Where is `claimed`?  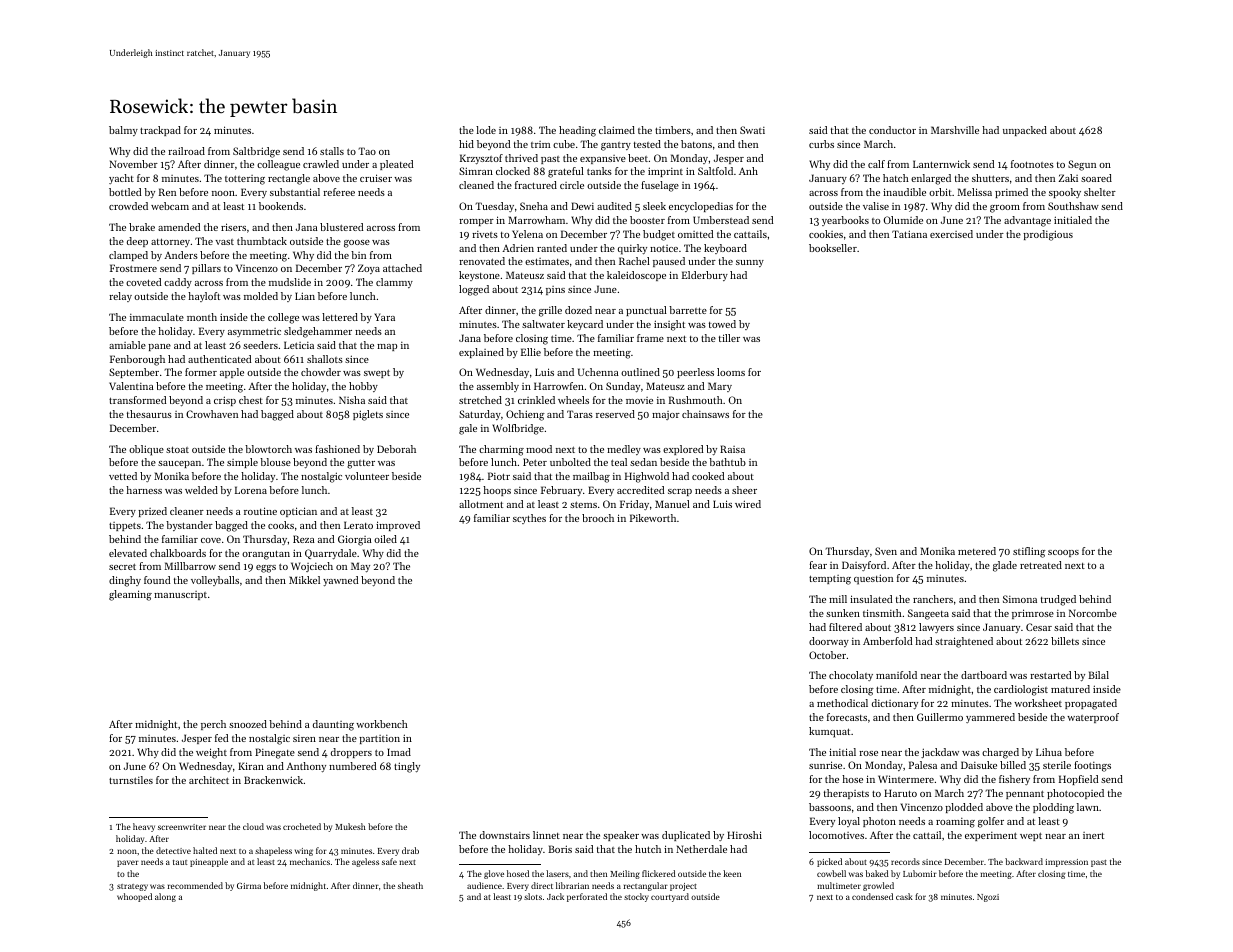 claimed is located at coordinates (617, 130).
